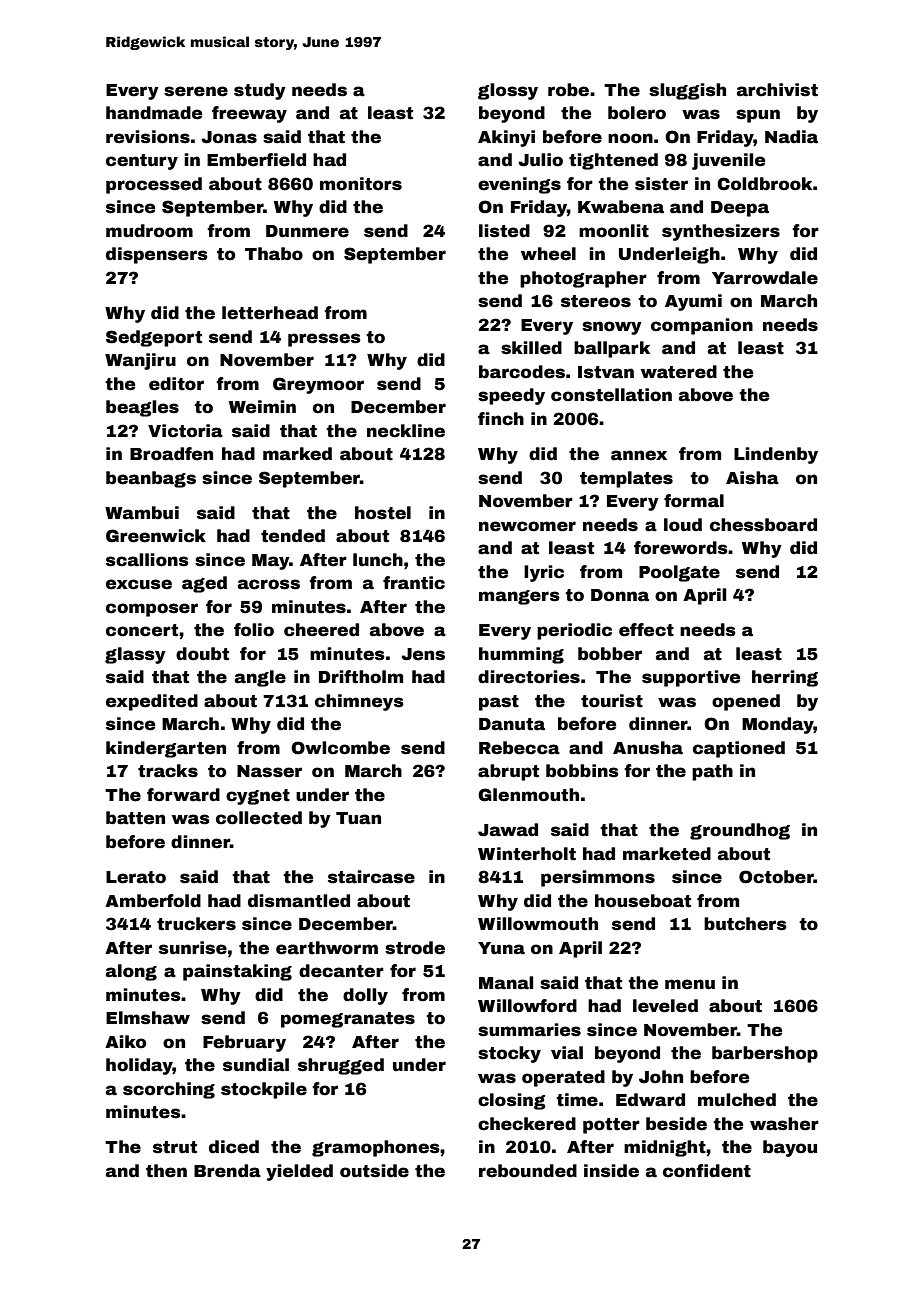 This image has height=1314, width=924. Describe the element at coordinates (527, 526) in the image. I see `newcomer` at that location.
